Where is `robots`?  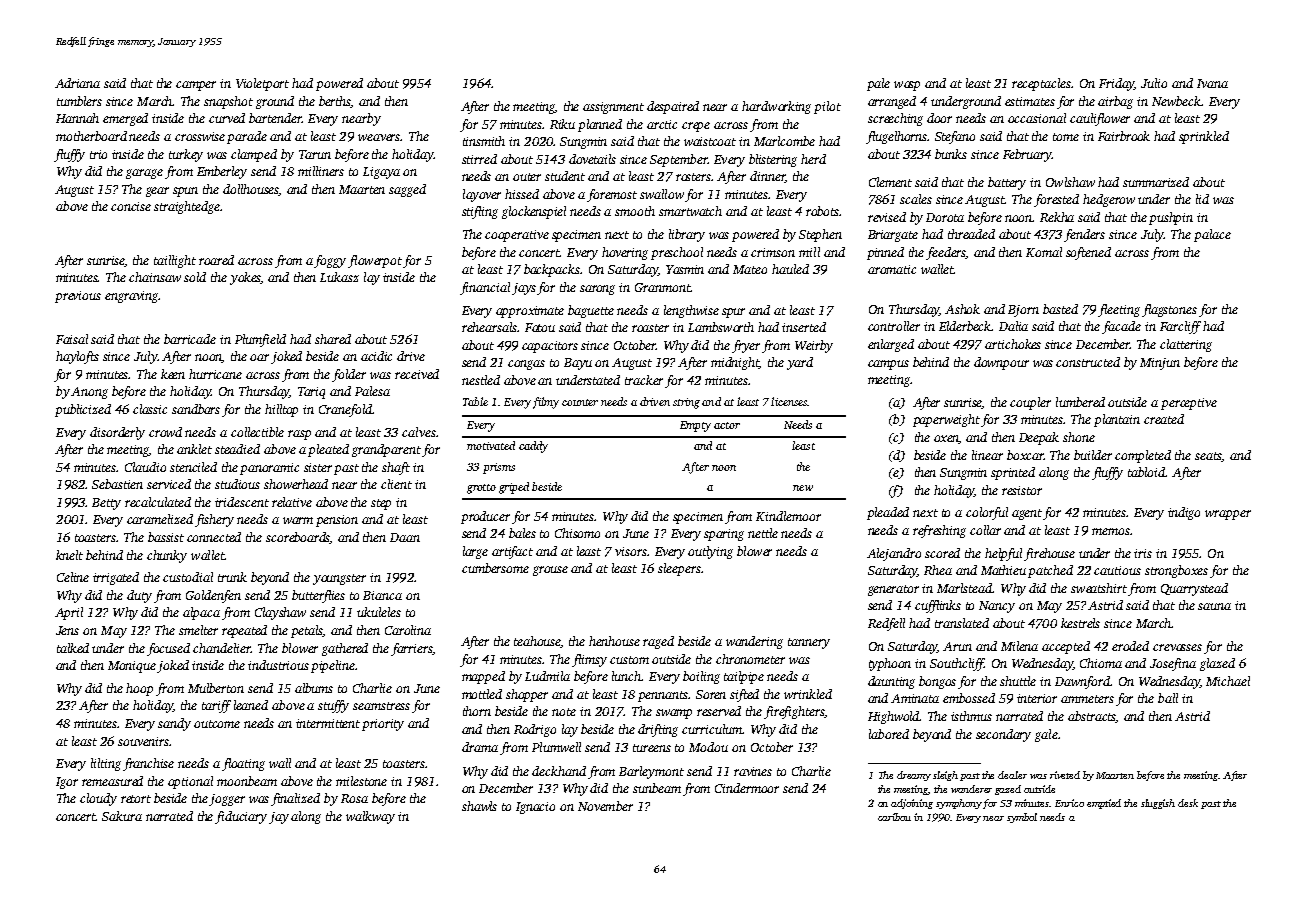 robots is located at coordinates (822, 211).
